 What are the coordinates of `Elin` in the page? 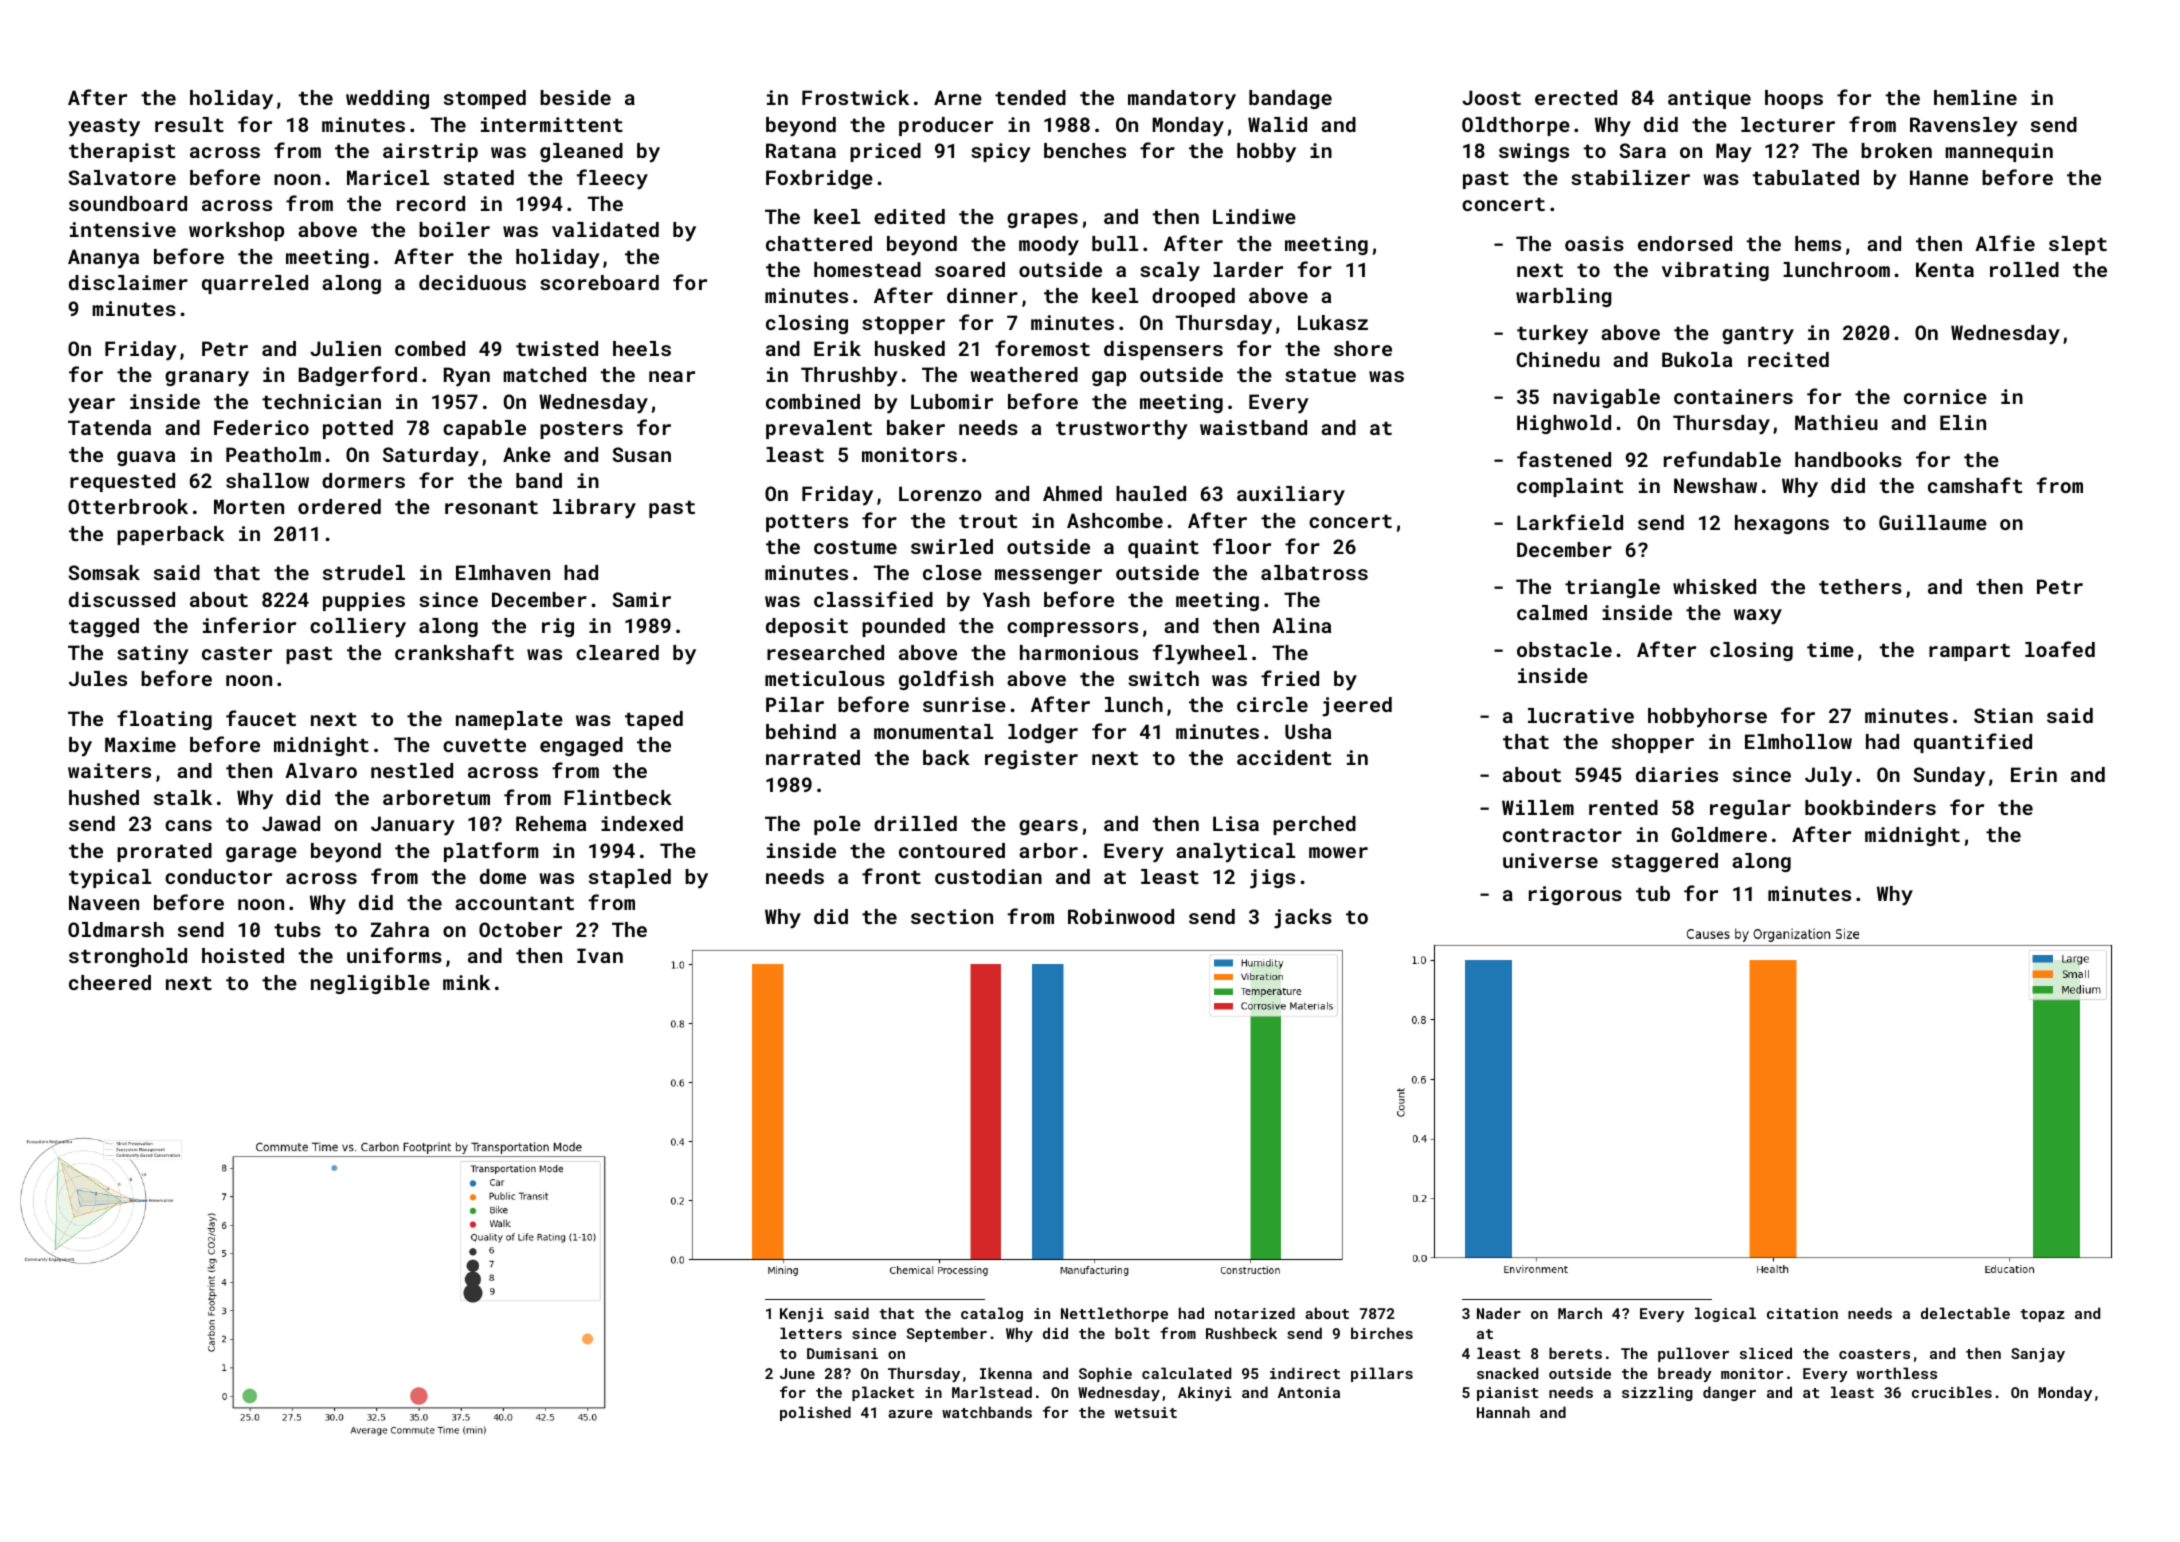 It's located at (1963, 422).
